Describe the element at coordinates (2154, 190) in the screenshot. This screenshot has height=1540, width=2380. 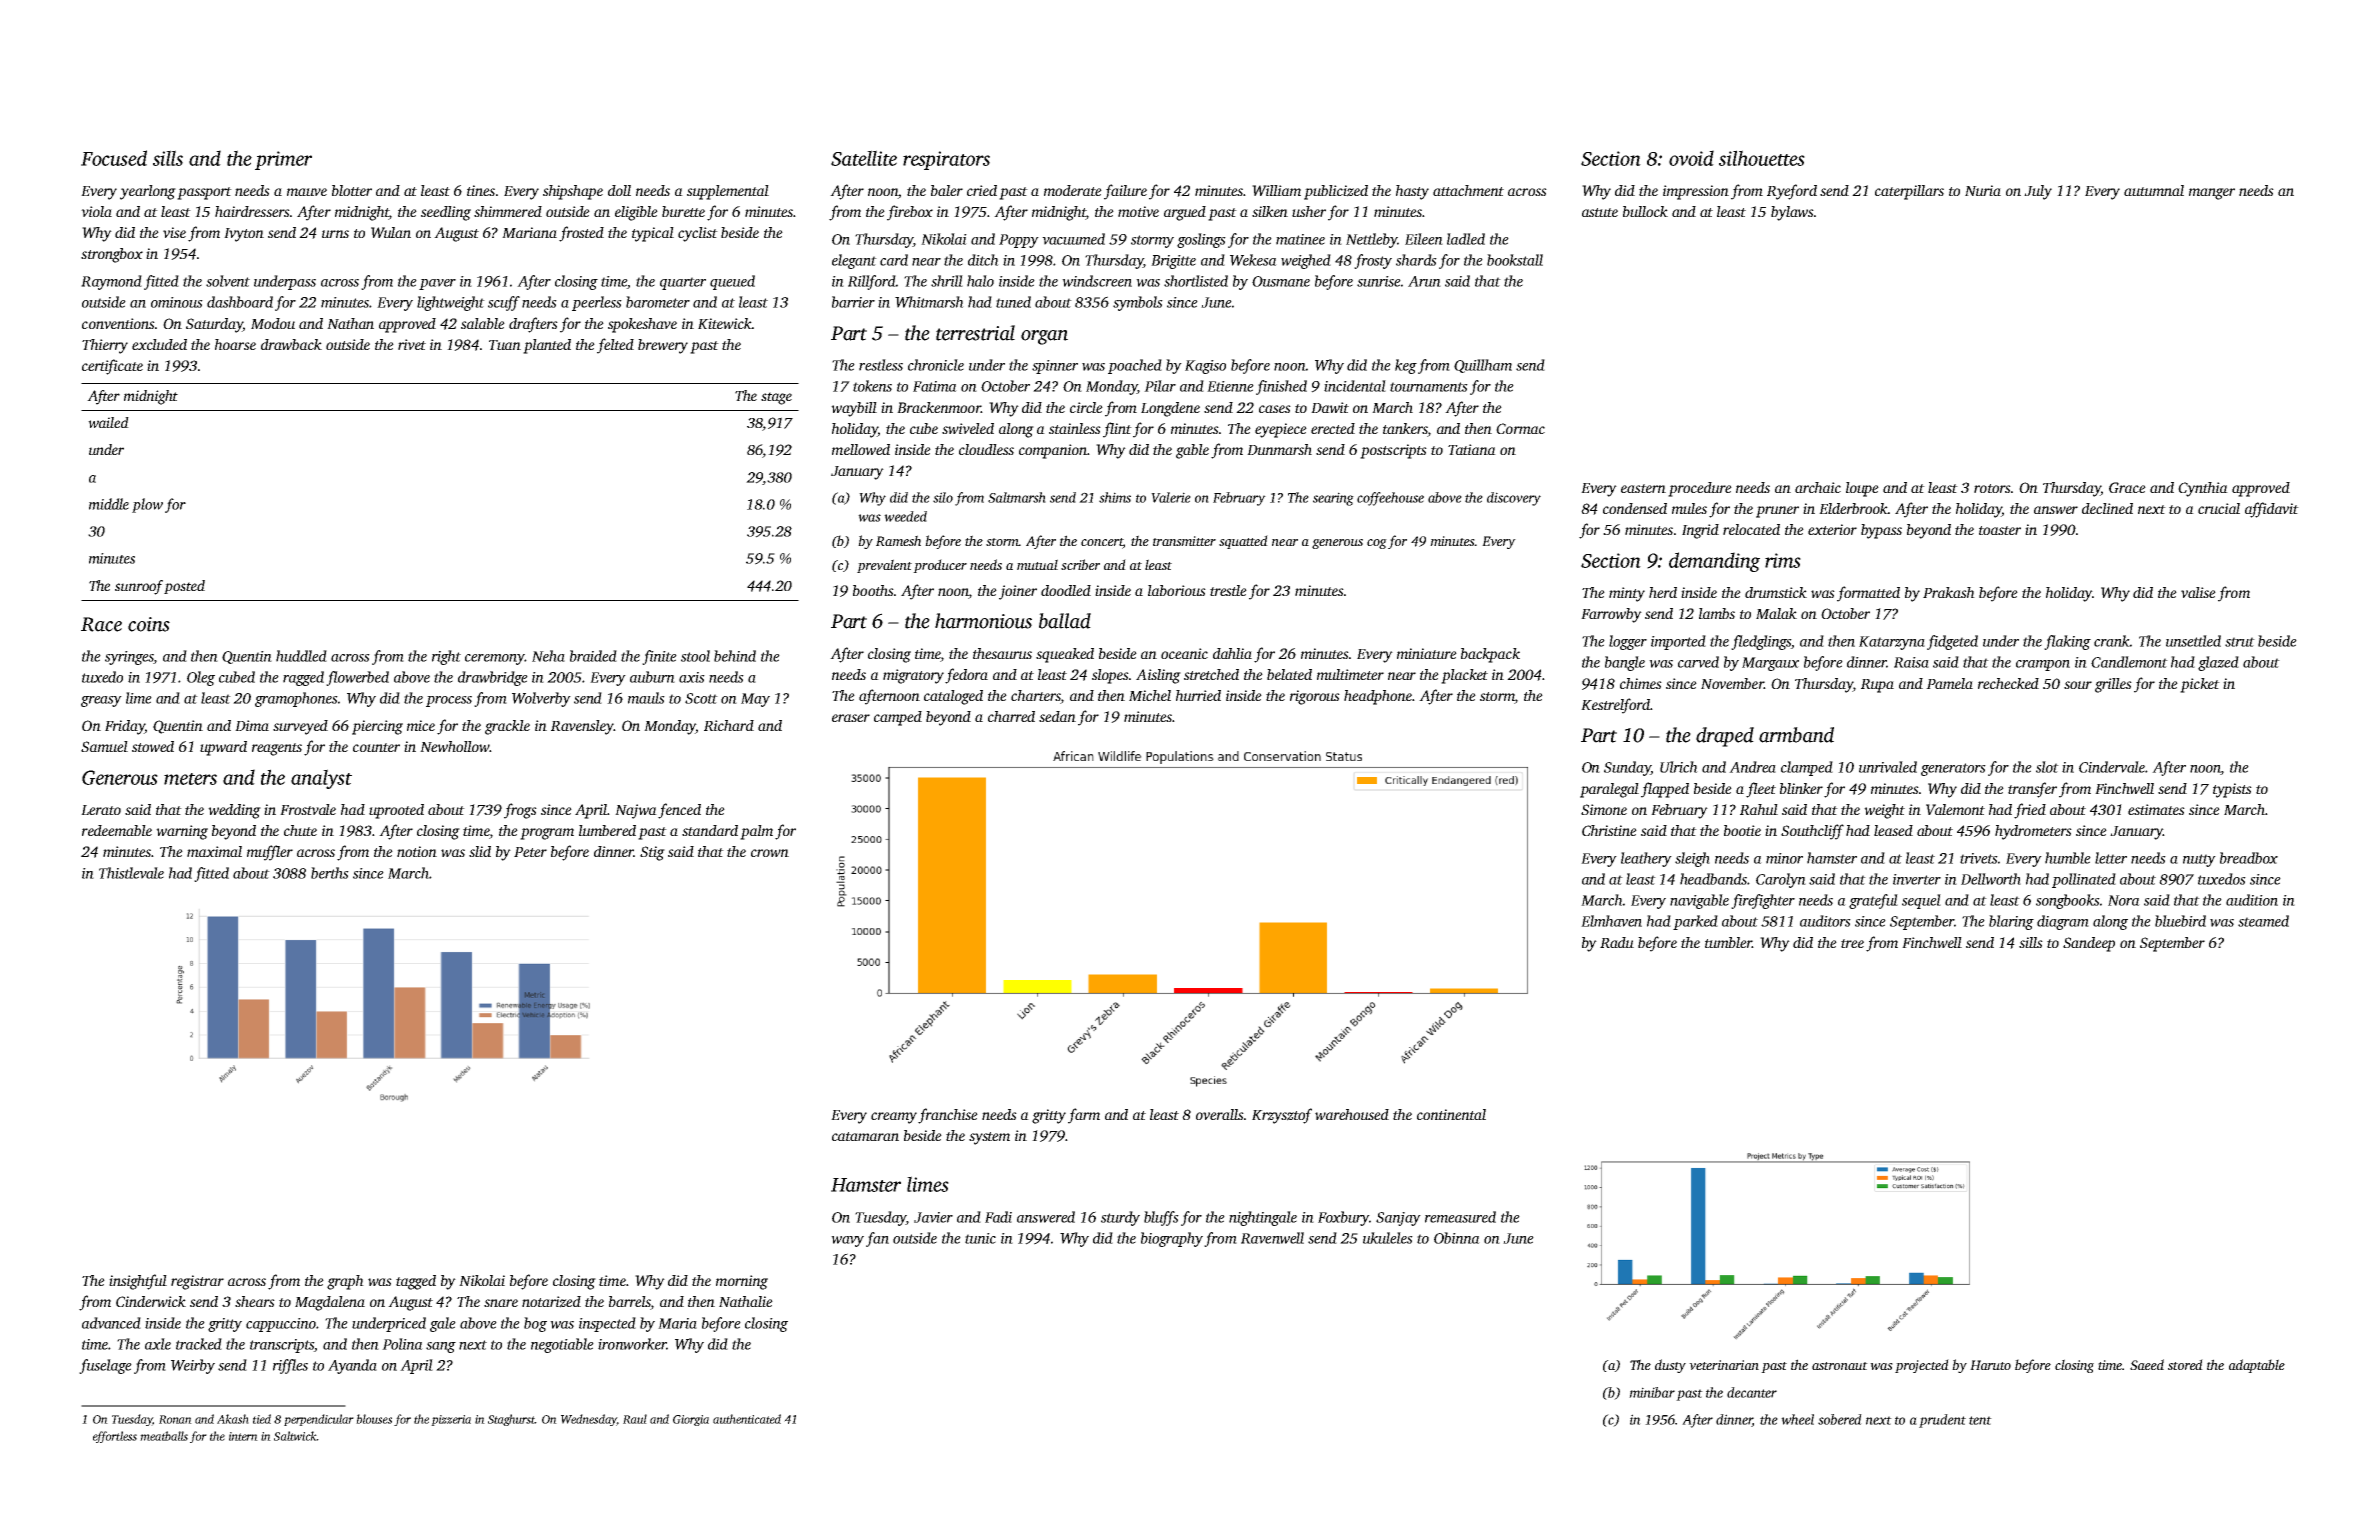
I see `autumnal` at that location.
